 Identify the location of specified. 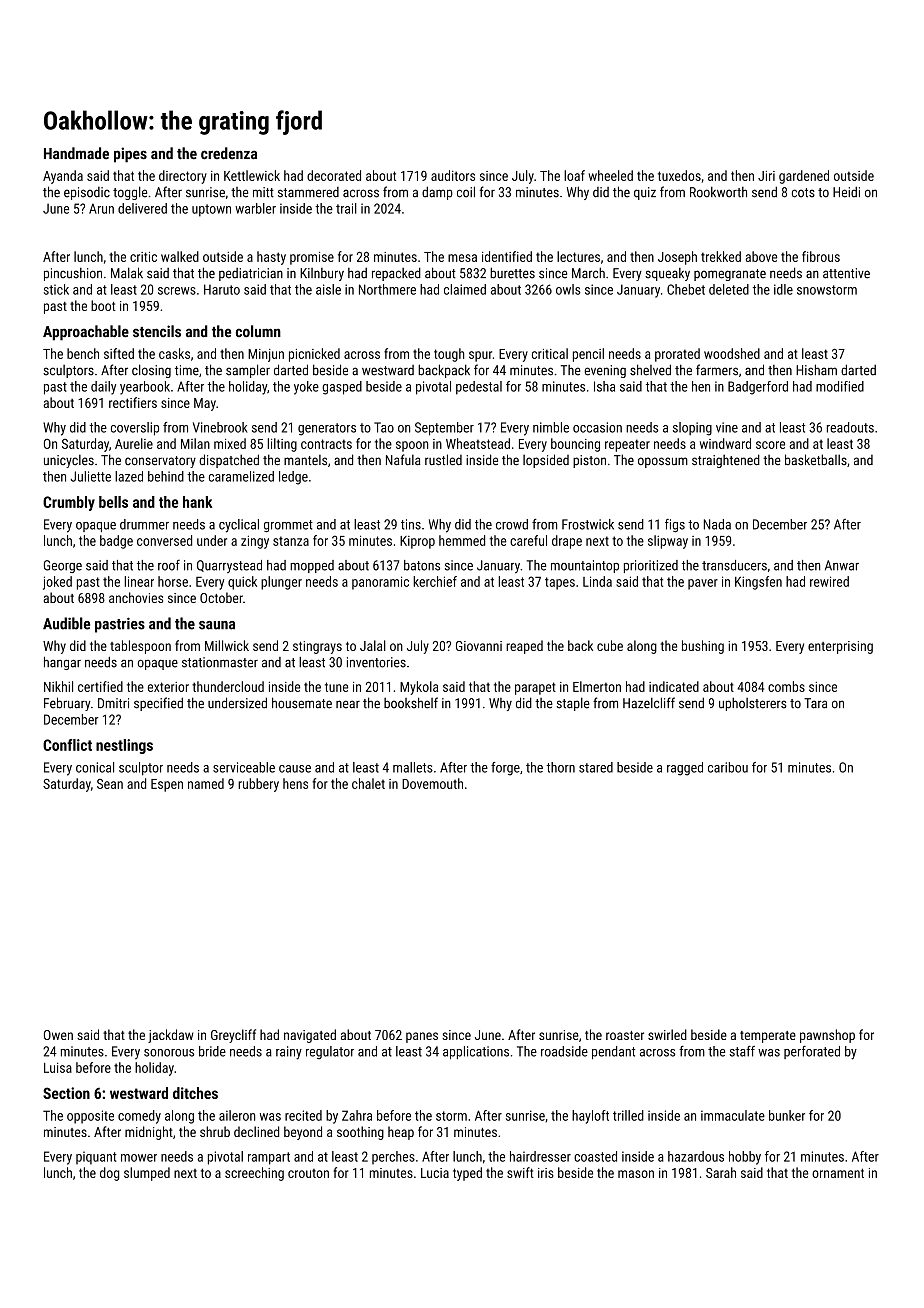
(158, 704).
